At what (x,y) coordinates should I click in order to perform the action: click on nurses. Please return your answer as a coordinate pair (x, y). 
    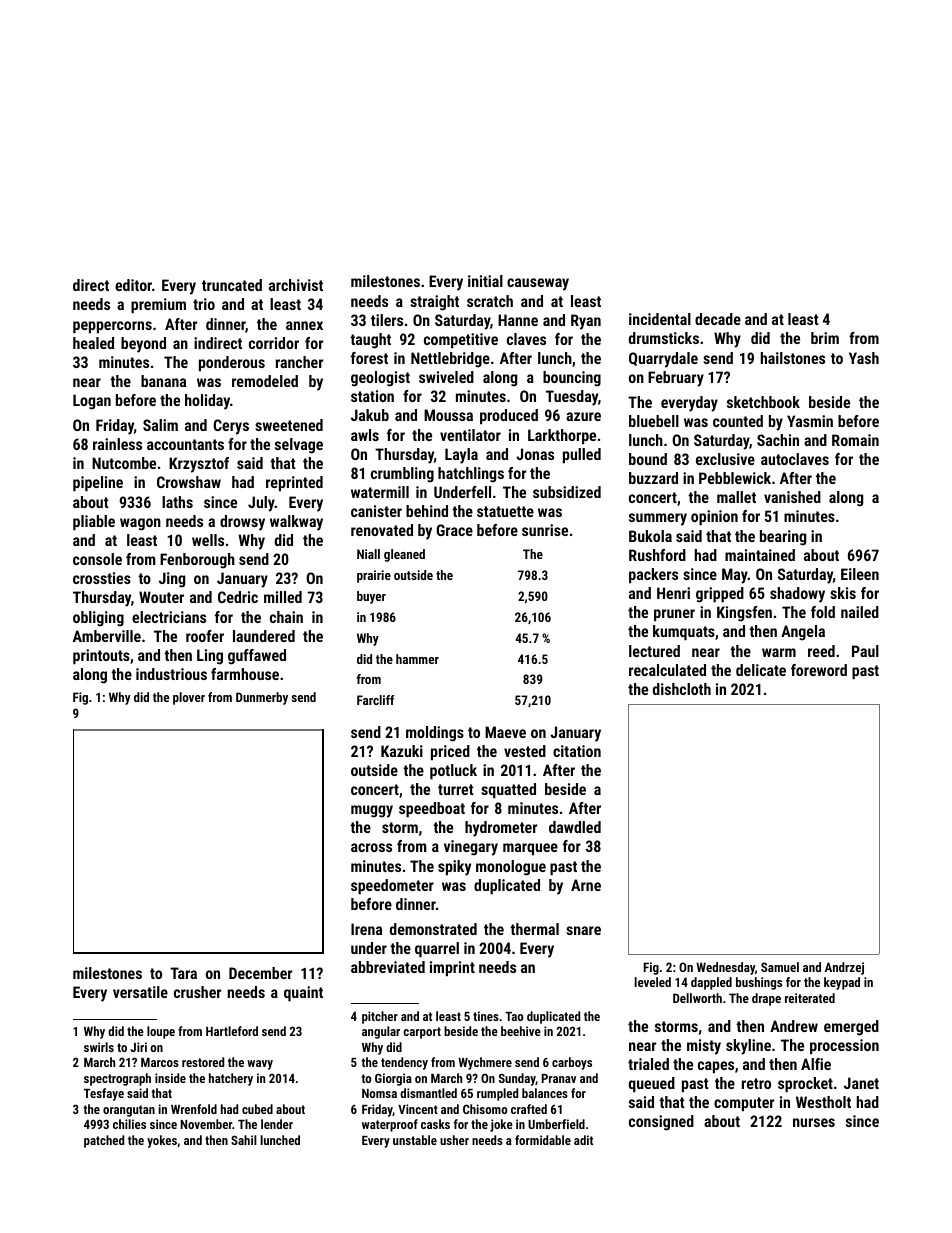
    Looking at the image, I should click on (814, 1122).
